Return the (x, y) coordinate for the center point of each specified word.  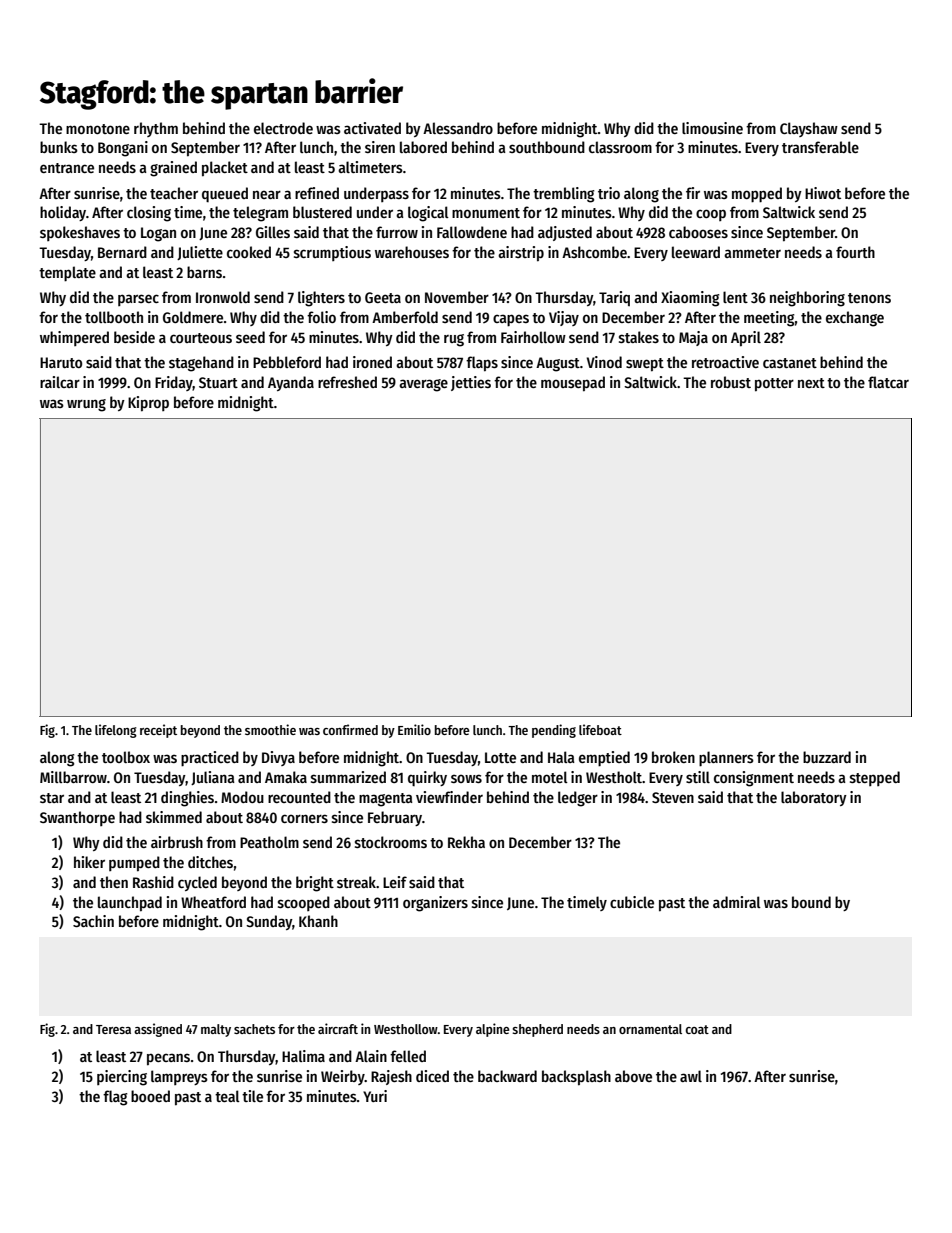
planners (726, 759)
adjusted (565, 233)
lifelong (116, 731)
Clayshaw (809, 129)
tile (252, 1096)
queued (225, 194)
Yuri (375, 1096)
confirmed (350, 729)
